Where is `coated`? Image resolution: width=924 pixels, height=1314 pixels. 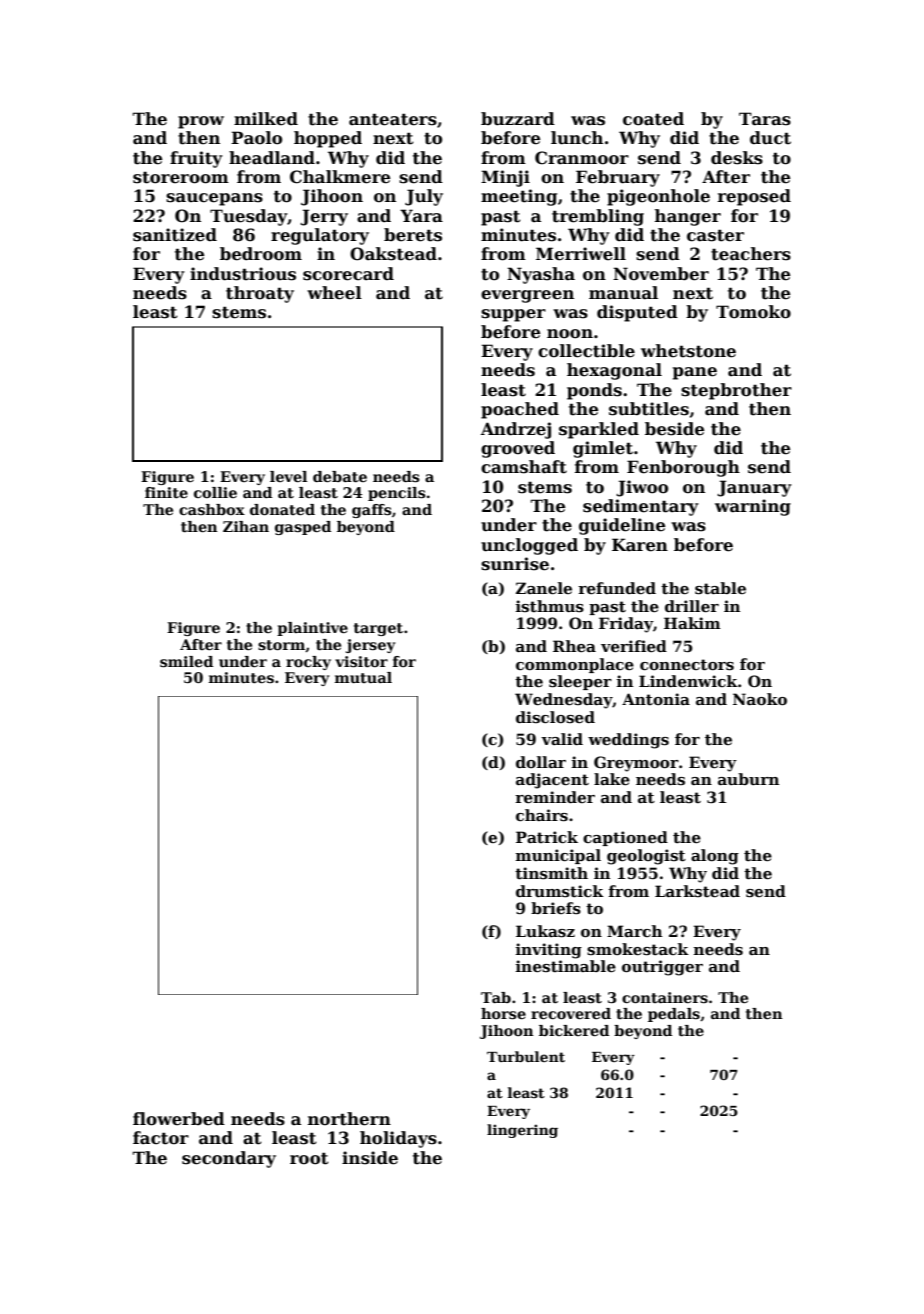 coated is located at coordinates (653, 119).
